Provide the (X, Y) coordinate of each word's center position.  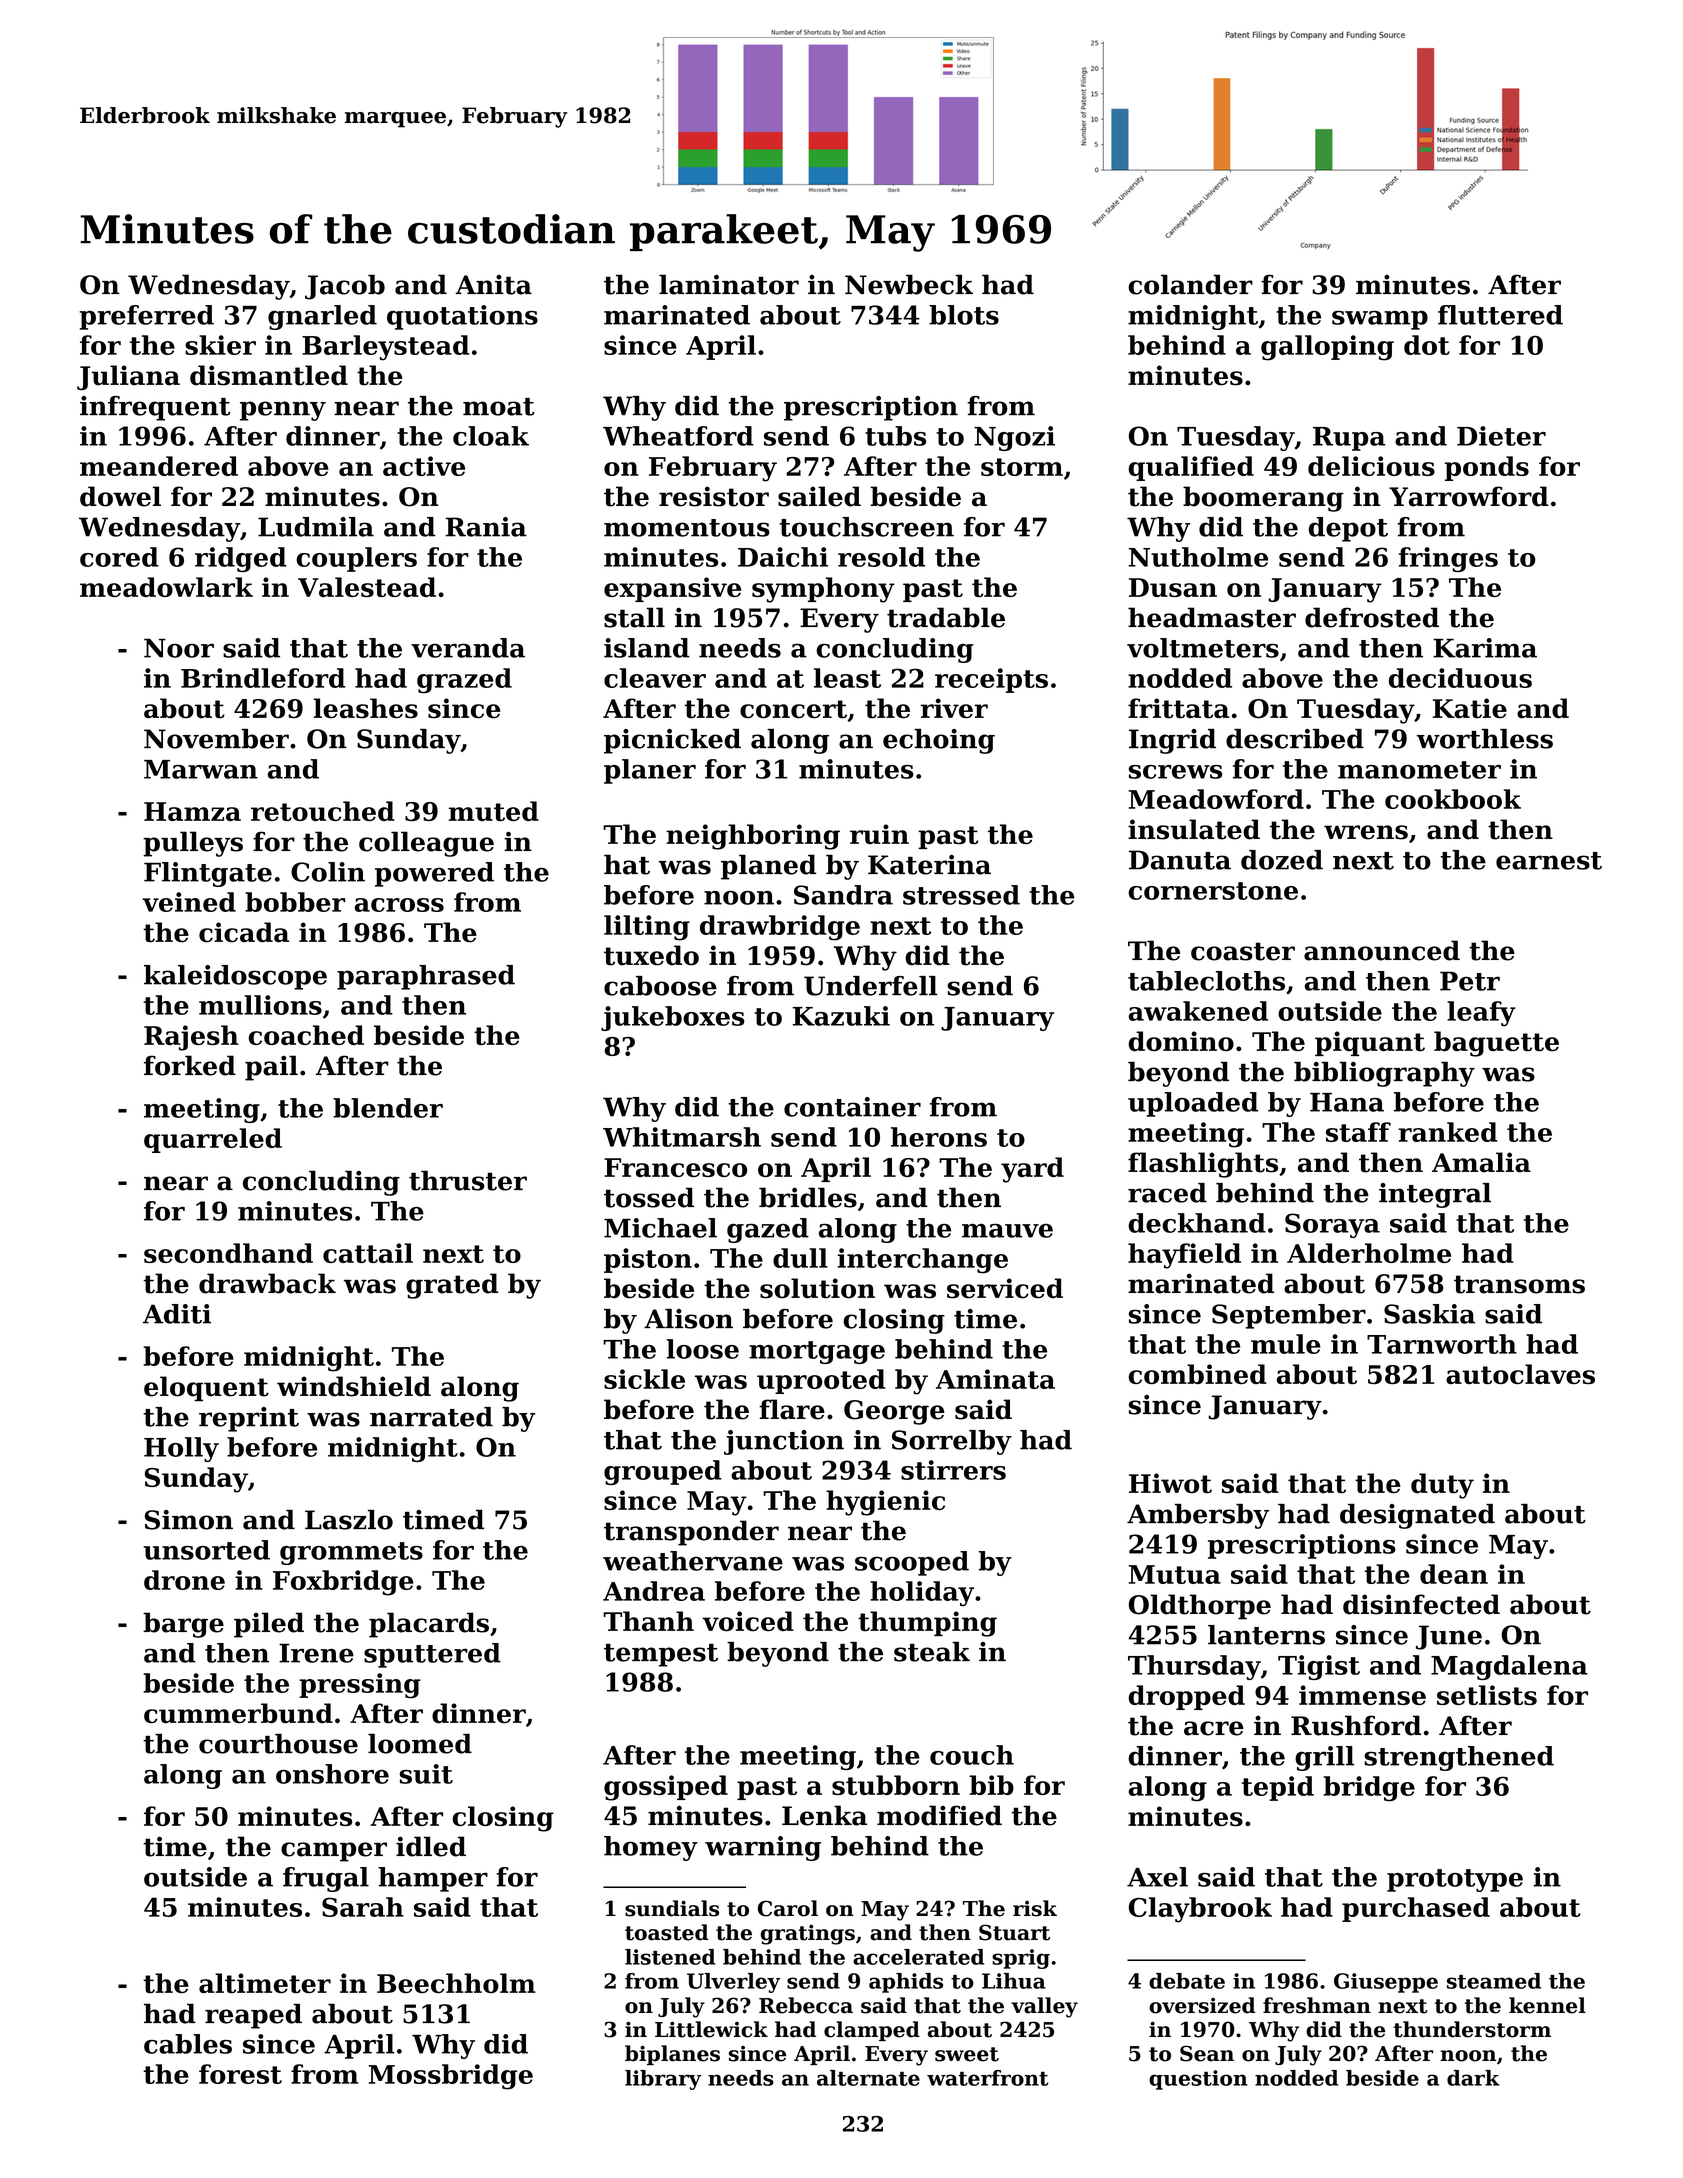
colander (1190, 284)
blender (388, 1108)
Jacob (345, 287)
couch (972, 1755)
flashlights (1203, 1165)
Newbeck (909, 284)
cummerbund (238, 1713)
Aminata (995, 1379)
